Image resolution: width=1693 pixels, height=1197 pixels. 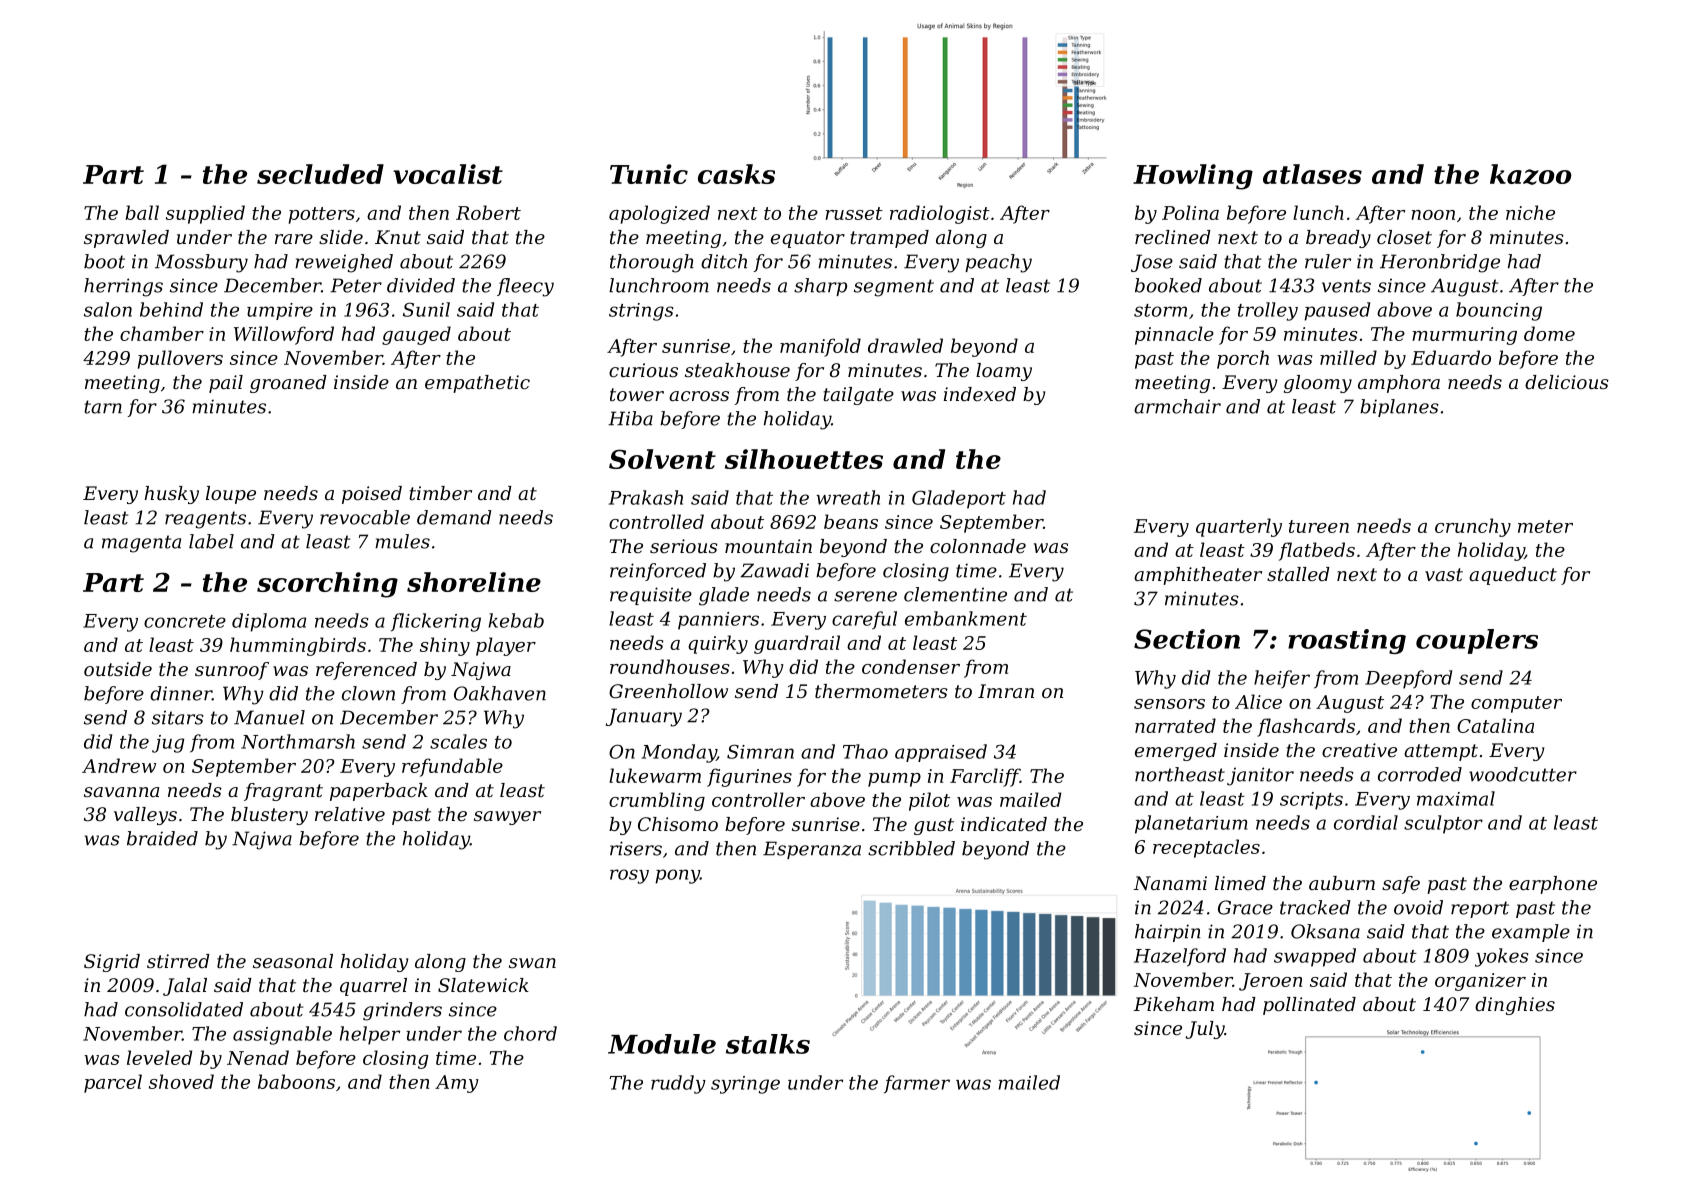 What do you see at coordinates (162, 838) in the image?
I see `braided` at bounding box center [162, 838].
